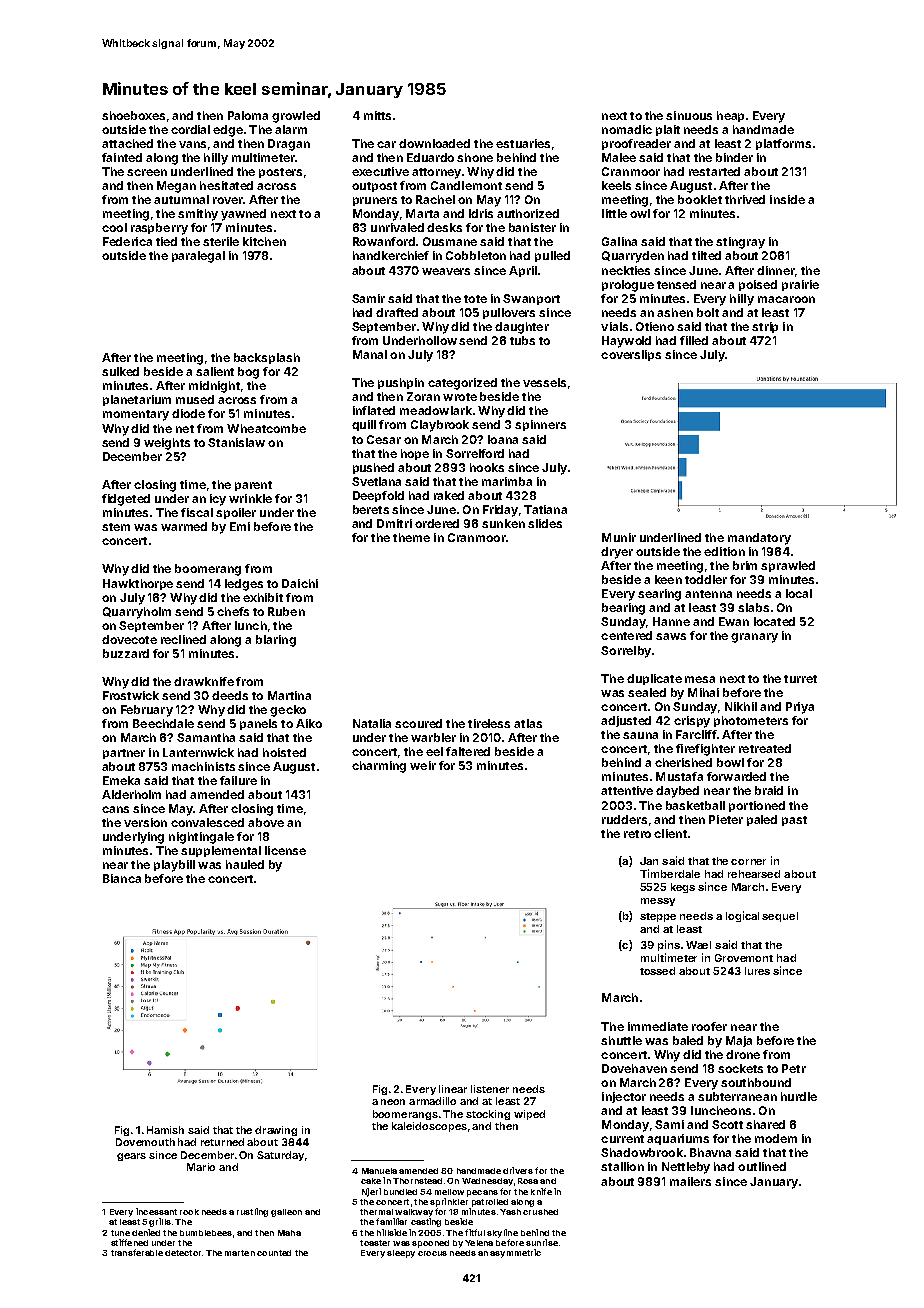 This page has width=924, height=1308. I want to click on sleepy, so click(401, 1254).
